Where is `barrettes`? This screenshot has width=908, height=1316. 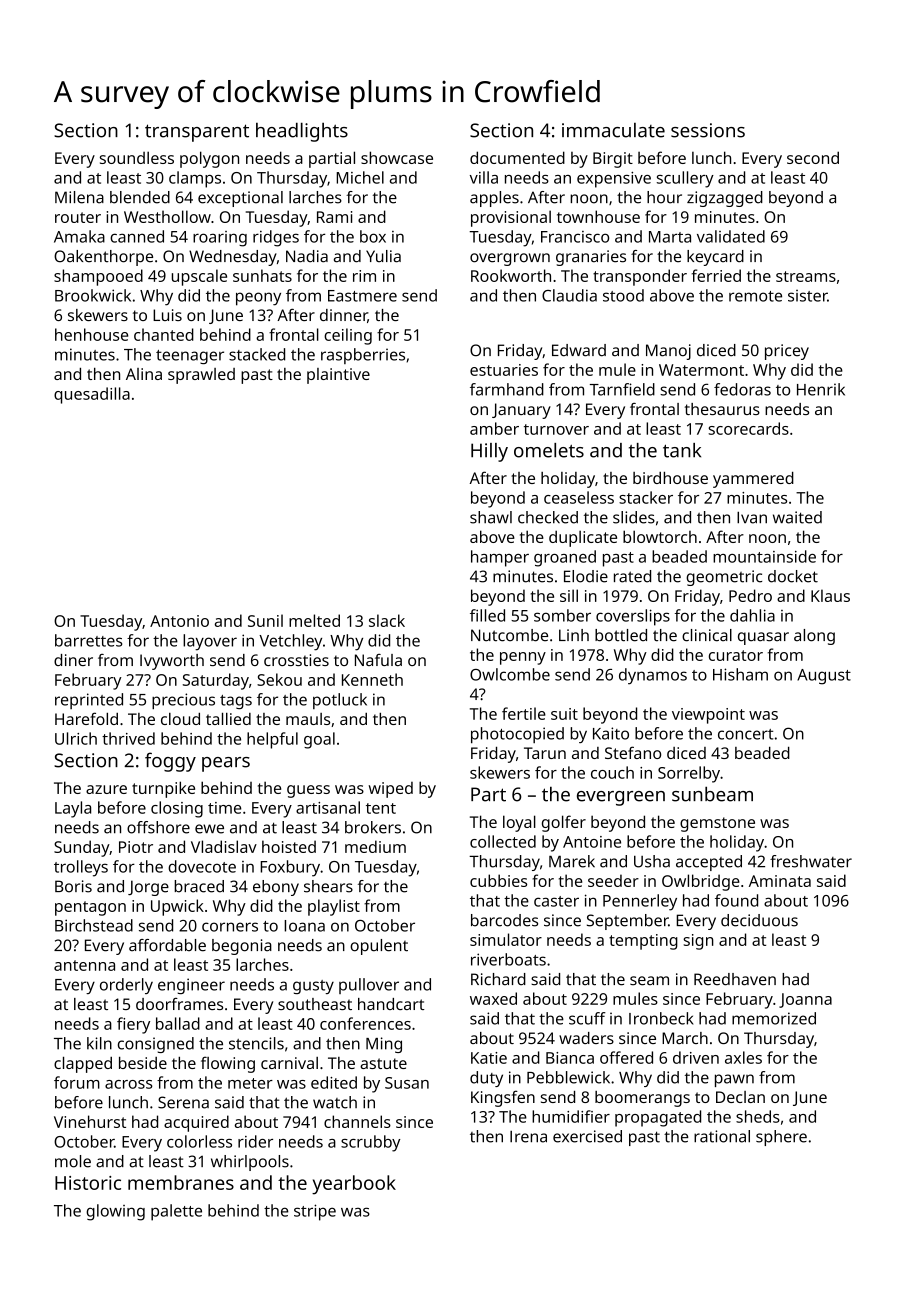 barrettes is located at coordinates (88, 640).
